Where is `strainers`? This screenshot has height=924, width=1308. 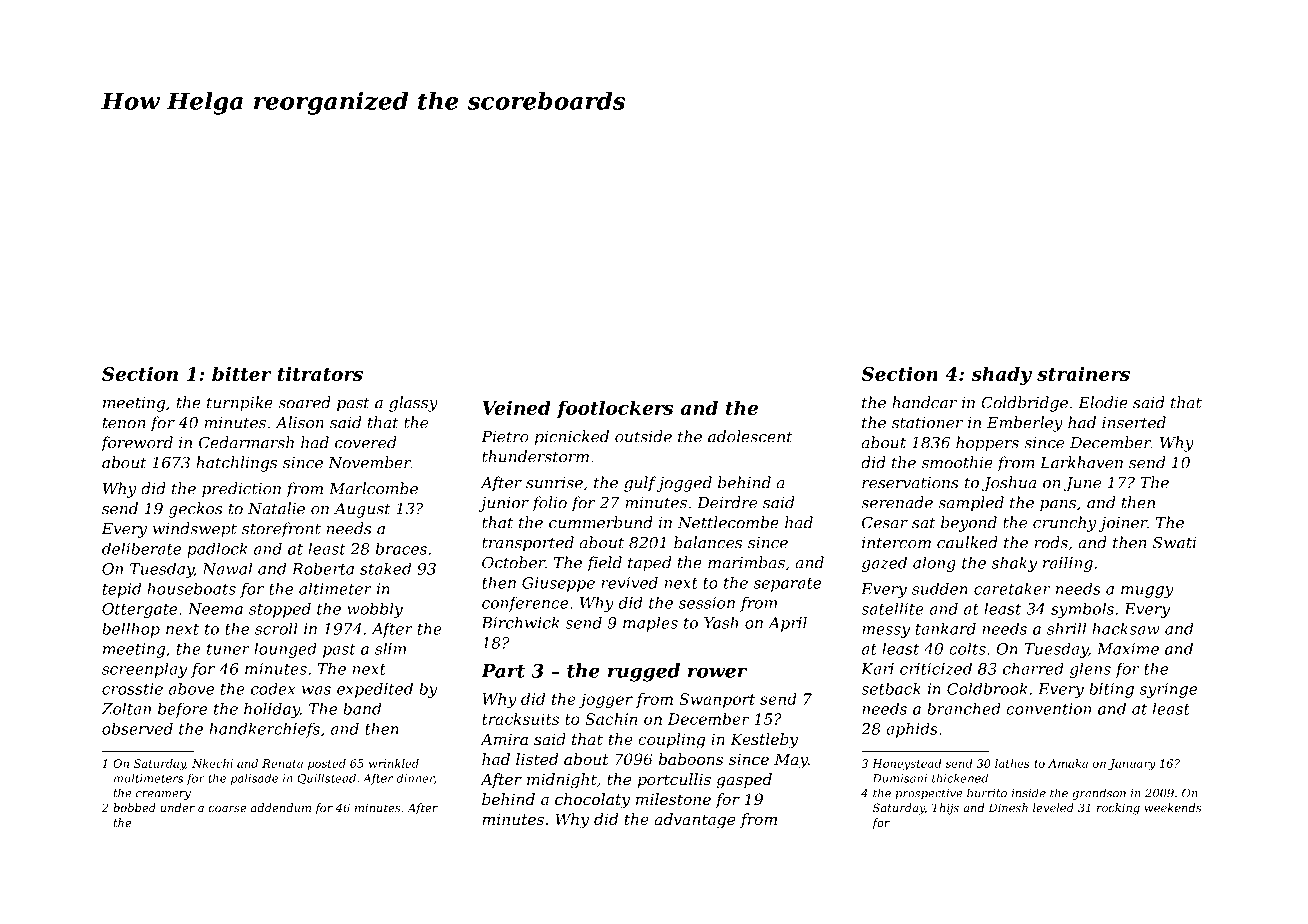 strainers is located at coordinates (1083, 374).
